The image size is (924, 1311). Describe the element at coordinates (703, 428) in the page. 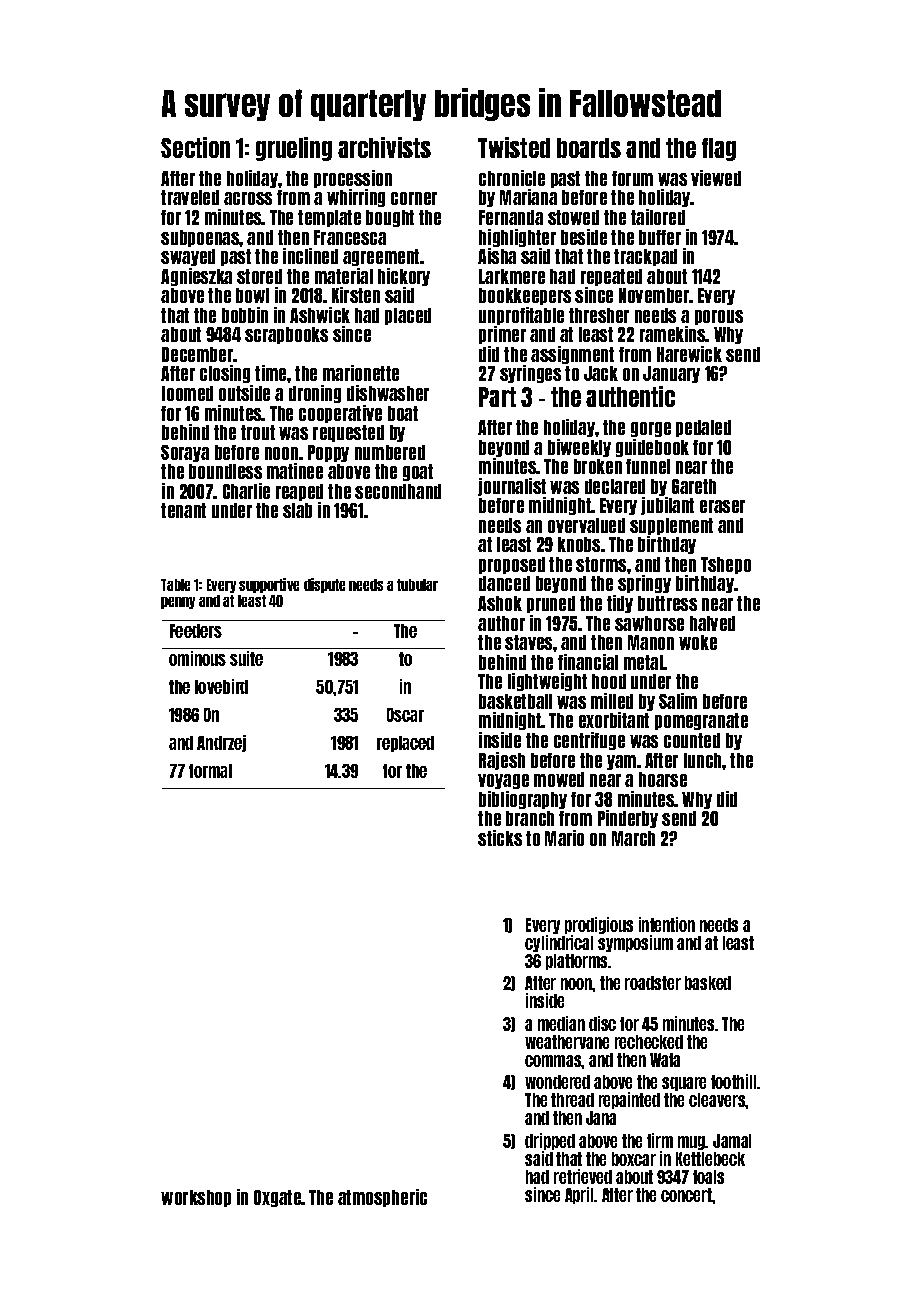

I see `pedaled` at that location.
